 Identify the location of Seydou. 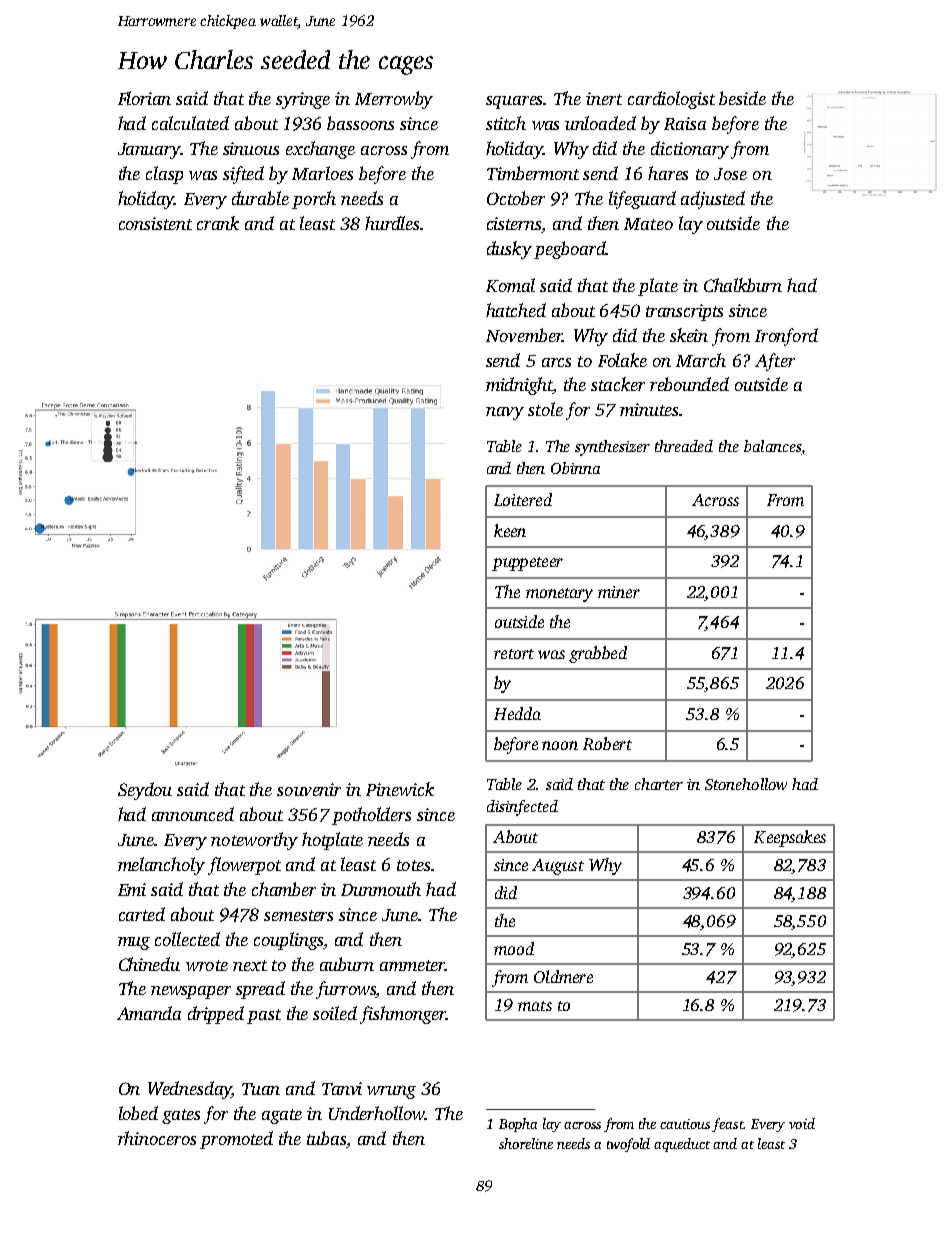
(145, 791).
